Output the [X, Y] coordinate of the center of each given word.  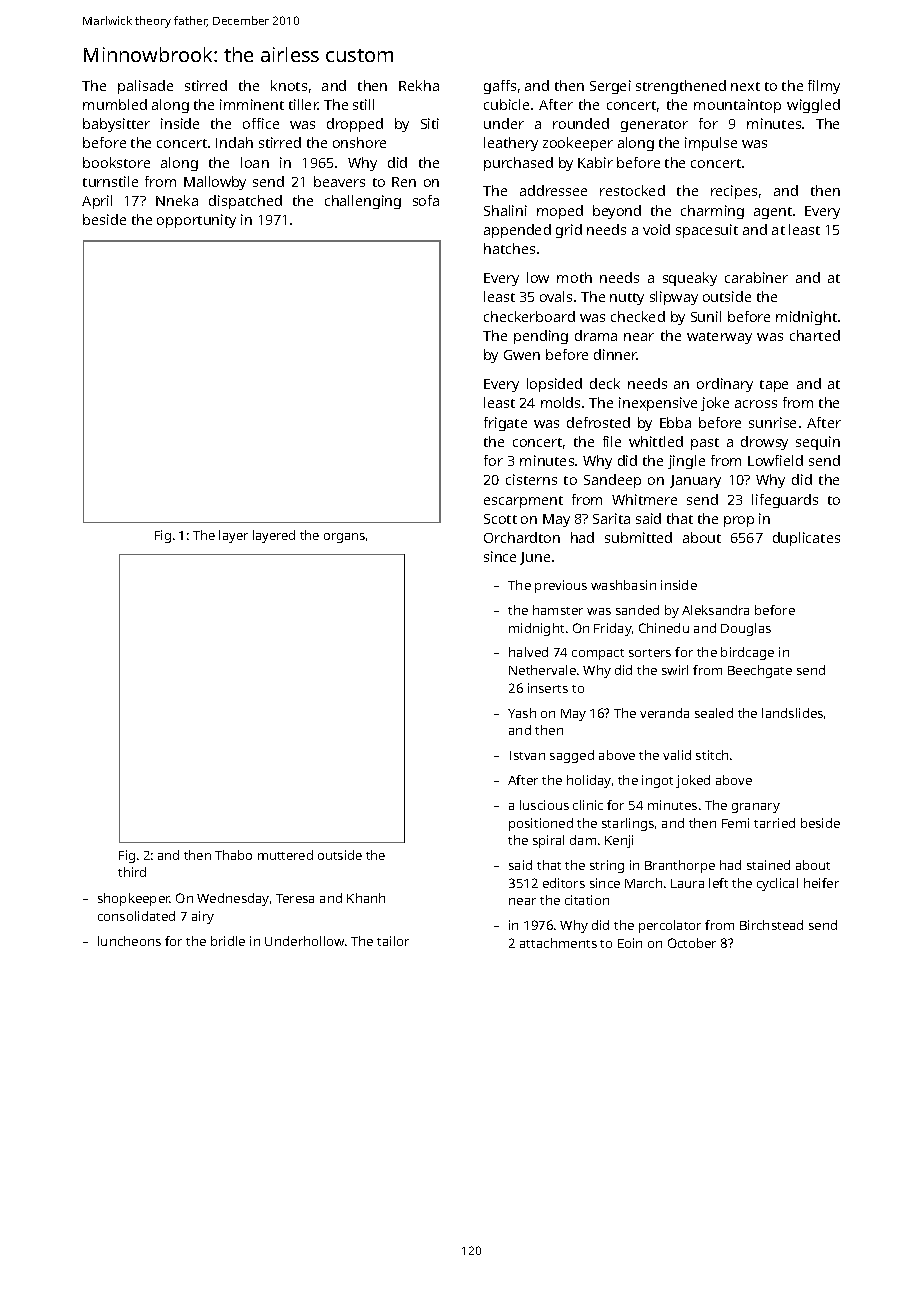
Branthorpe [680, 866]
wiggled [813, 106]
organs [344, 538]
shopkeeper [134, 899]
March [643, 883]
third [132, 872]
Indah [234, 142]
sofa [426, 200]
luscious [544, 805]
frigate [505, 424]
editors [564, 883]
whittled [656, 441]
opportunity [196, 221]
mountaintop [737, 106]
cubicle [506, 104]
